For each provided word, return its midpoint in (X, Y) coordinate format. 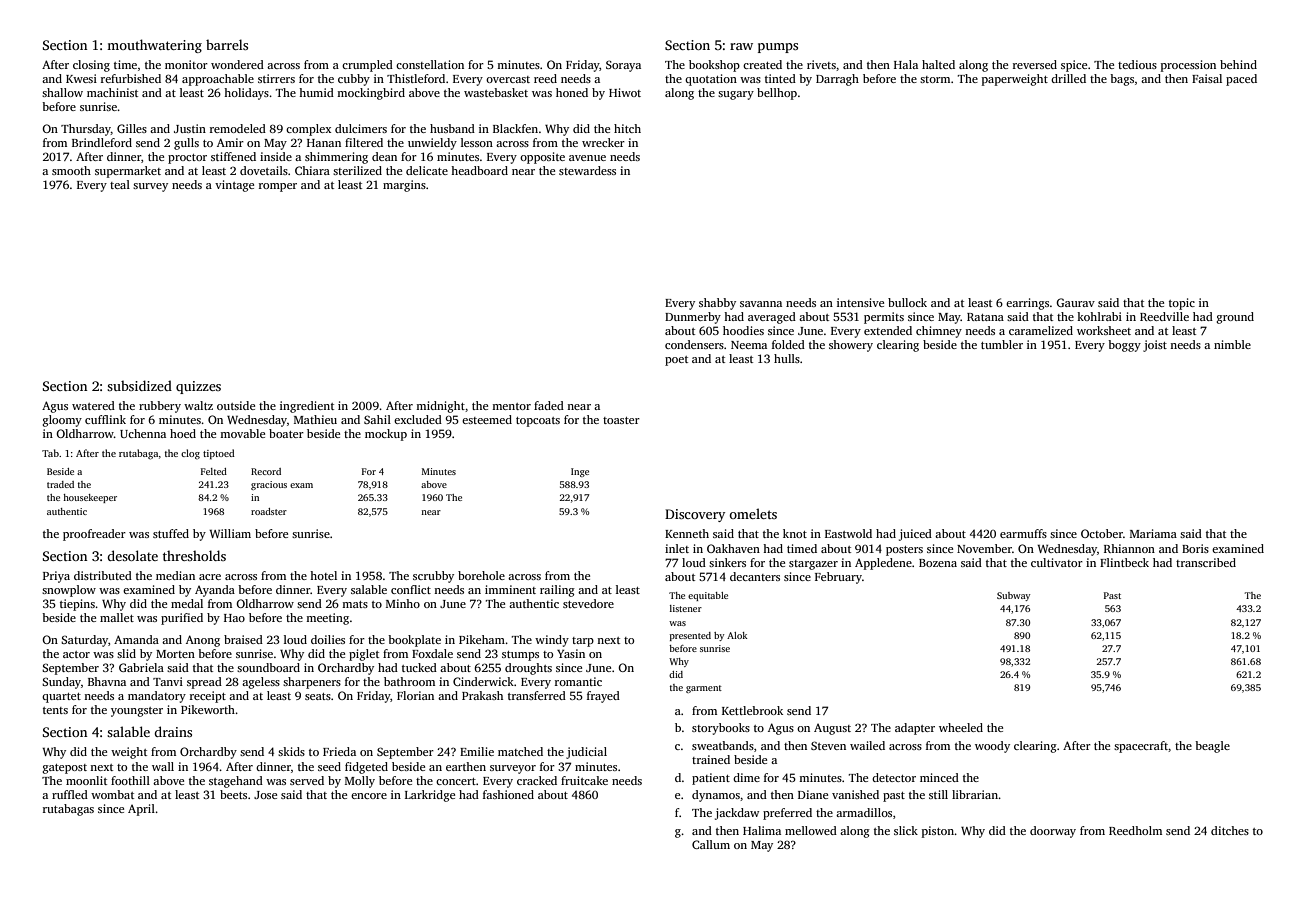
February (838, 578)
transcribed (1206, 562)
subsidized (139, 385)
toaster (621, 420)
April (141, 810)
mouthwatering (154, 46)
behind (1238, 64)
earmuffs (1023, 533)
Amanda (136, 639)
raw (741, 46)
